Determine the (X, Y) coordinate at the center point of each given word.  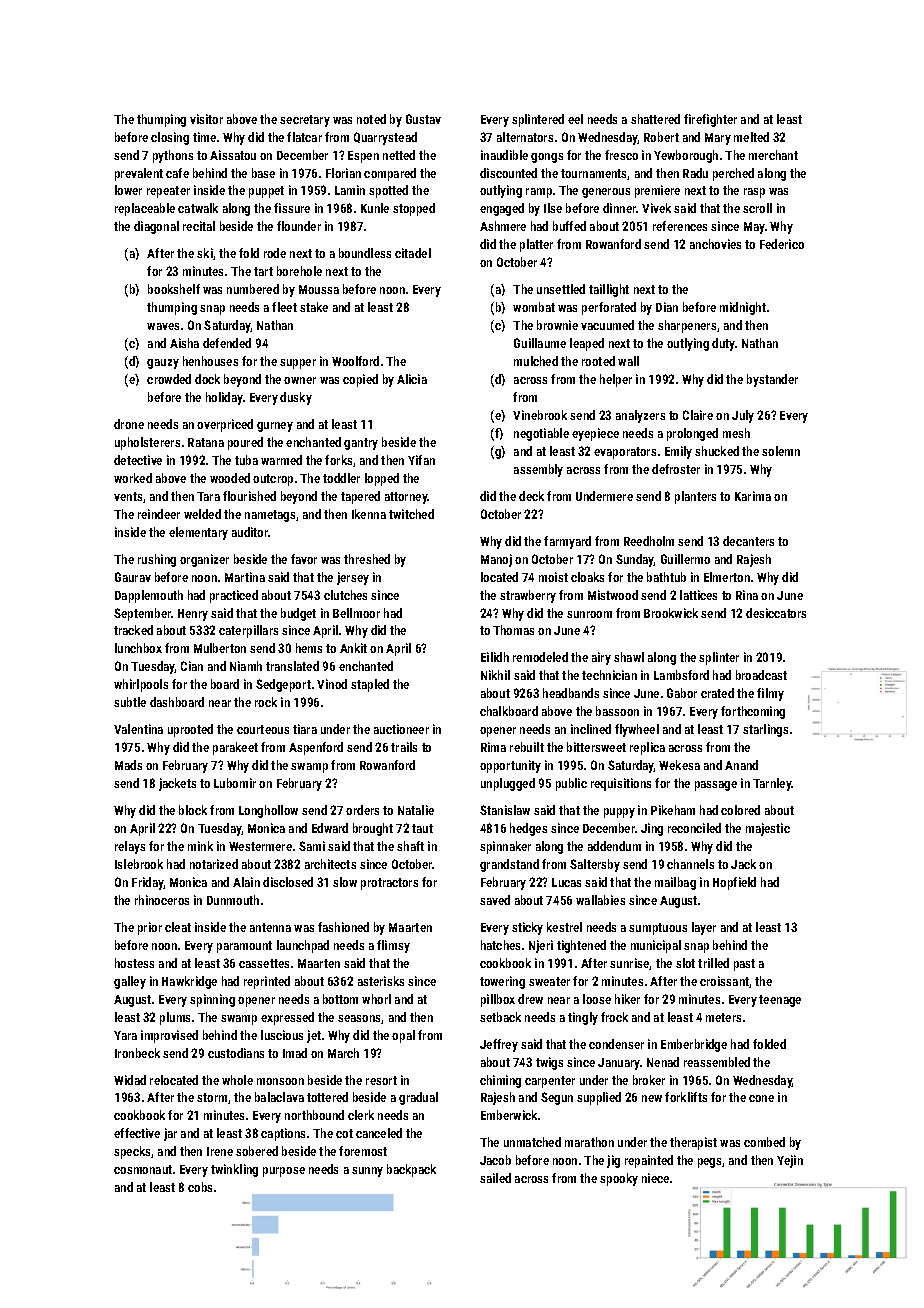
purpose (284, 1172)
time (204, 137)
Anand (741, 765)
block (193, 810)
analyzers (640, 416)
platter (536, 245)
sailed (495, 1178)
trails (404, 747)
